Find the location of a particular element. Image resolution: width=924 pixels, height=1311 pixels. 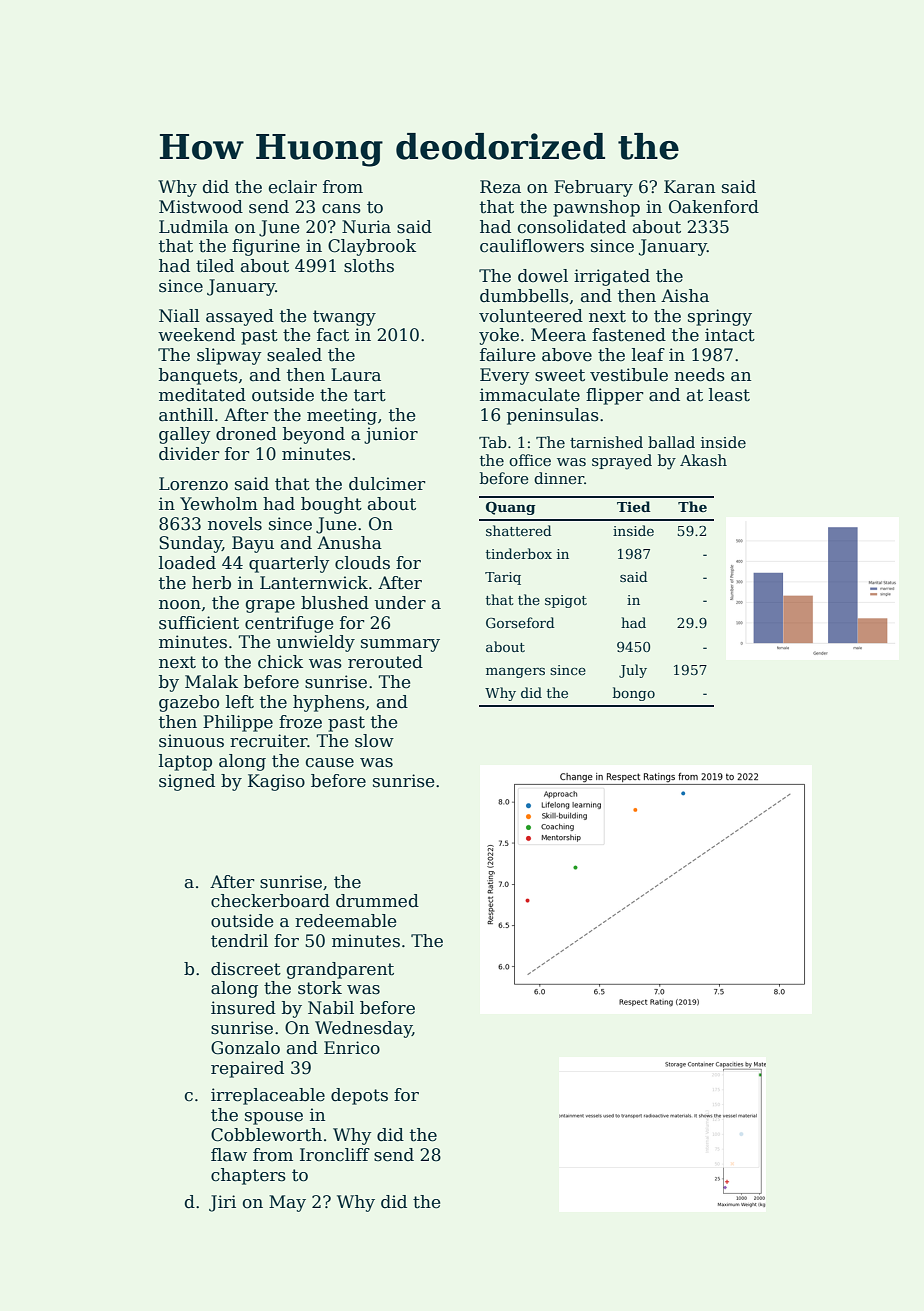

assayed is located at coordinates (240, 317).
